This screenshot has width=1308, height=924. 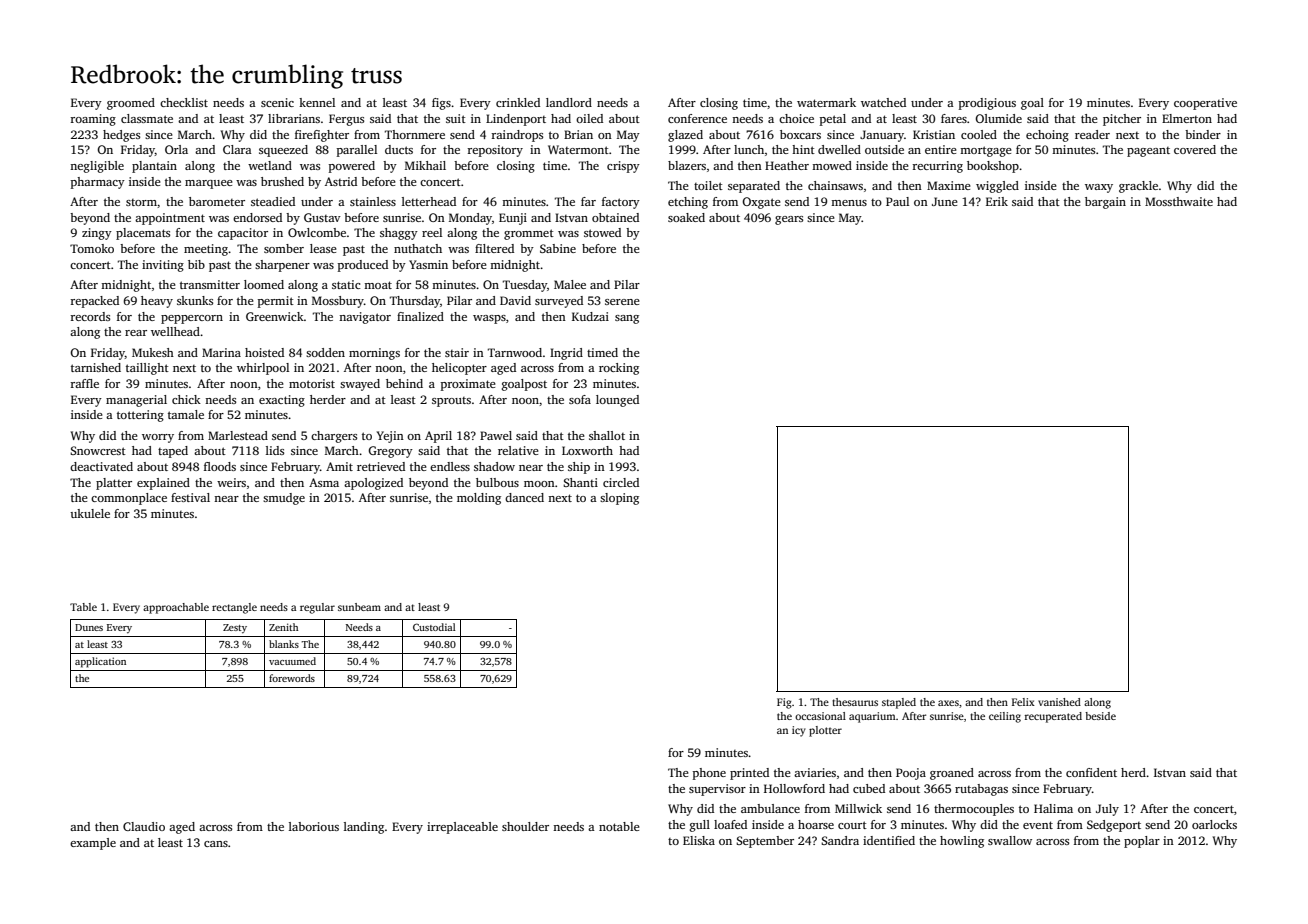 I want to click on scenic, so click(x=277, y=102).
